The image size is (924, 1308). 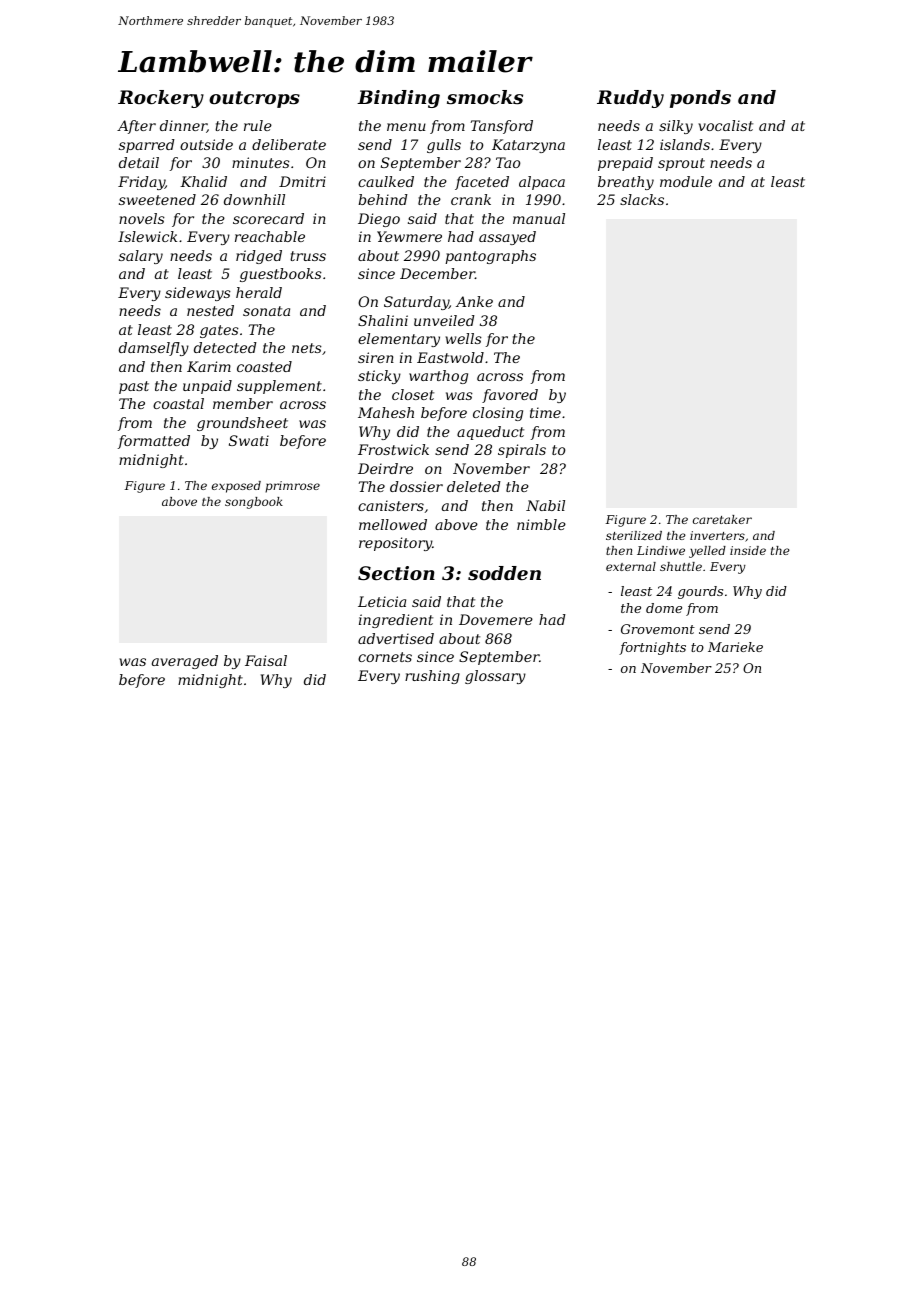 What do you see at coordinates (686, 181) in the page?
I see `module` at bounding box center [686, 181].
